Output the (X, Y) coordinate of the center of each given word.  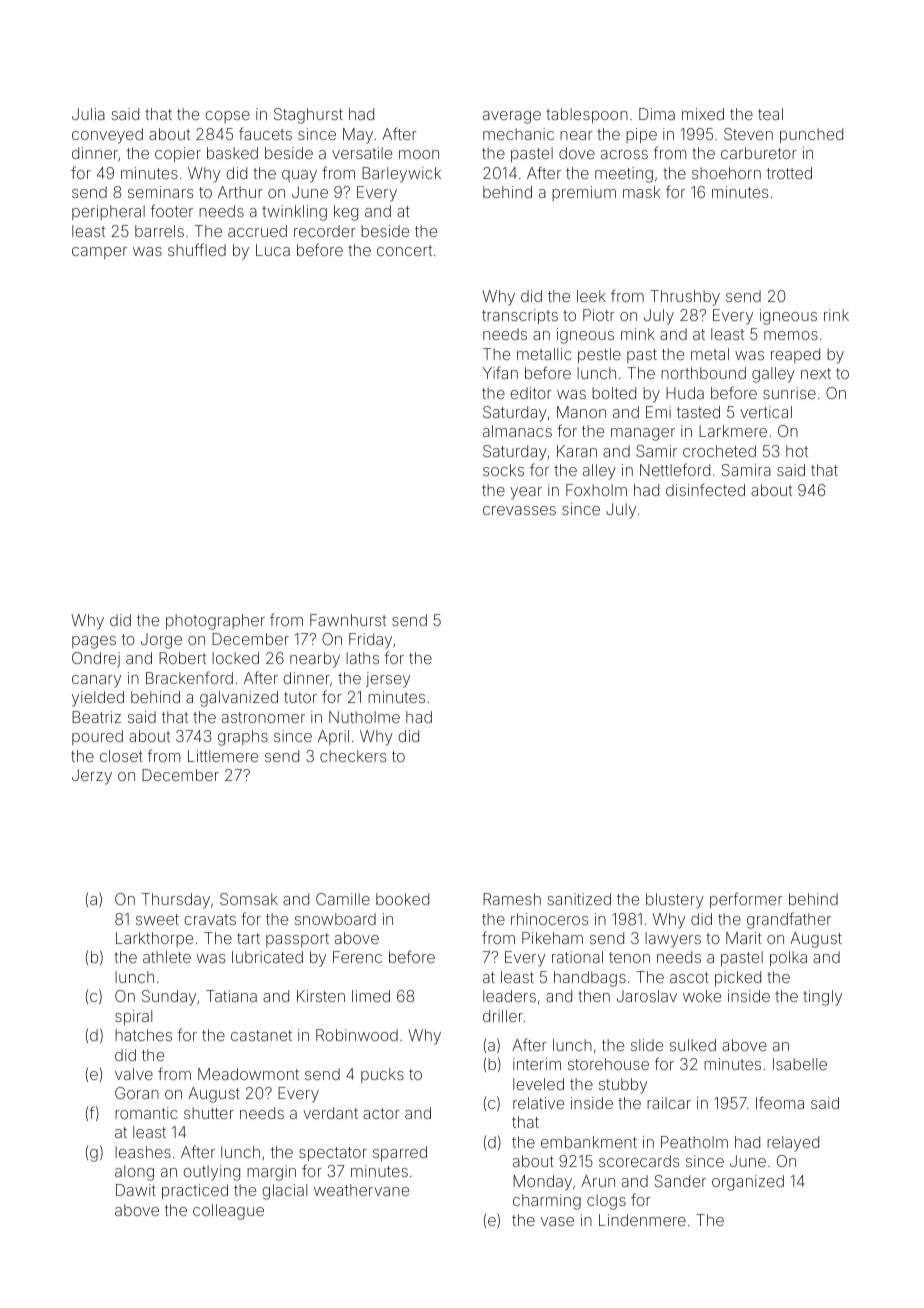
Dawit (136, 1190)
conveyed (107, 136)
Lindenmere (642, 1220)
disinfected (705, 489)
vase (557, 1221)
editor (531, 393)
